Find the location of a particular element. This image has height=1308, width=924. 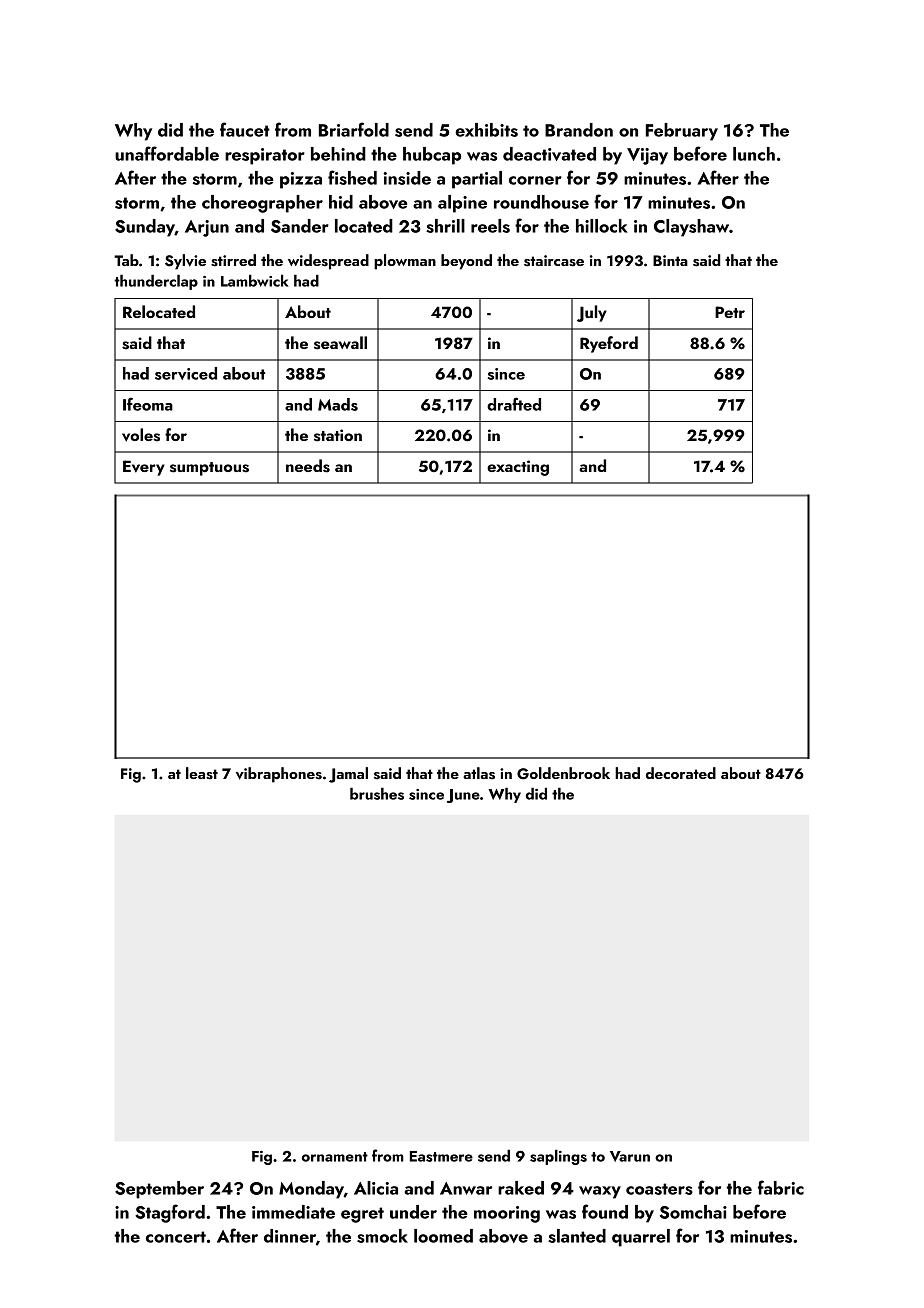

exacting is located at coordinates (518, 468).
